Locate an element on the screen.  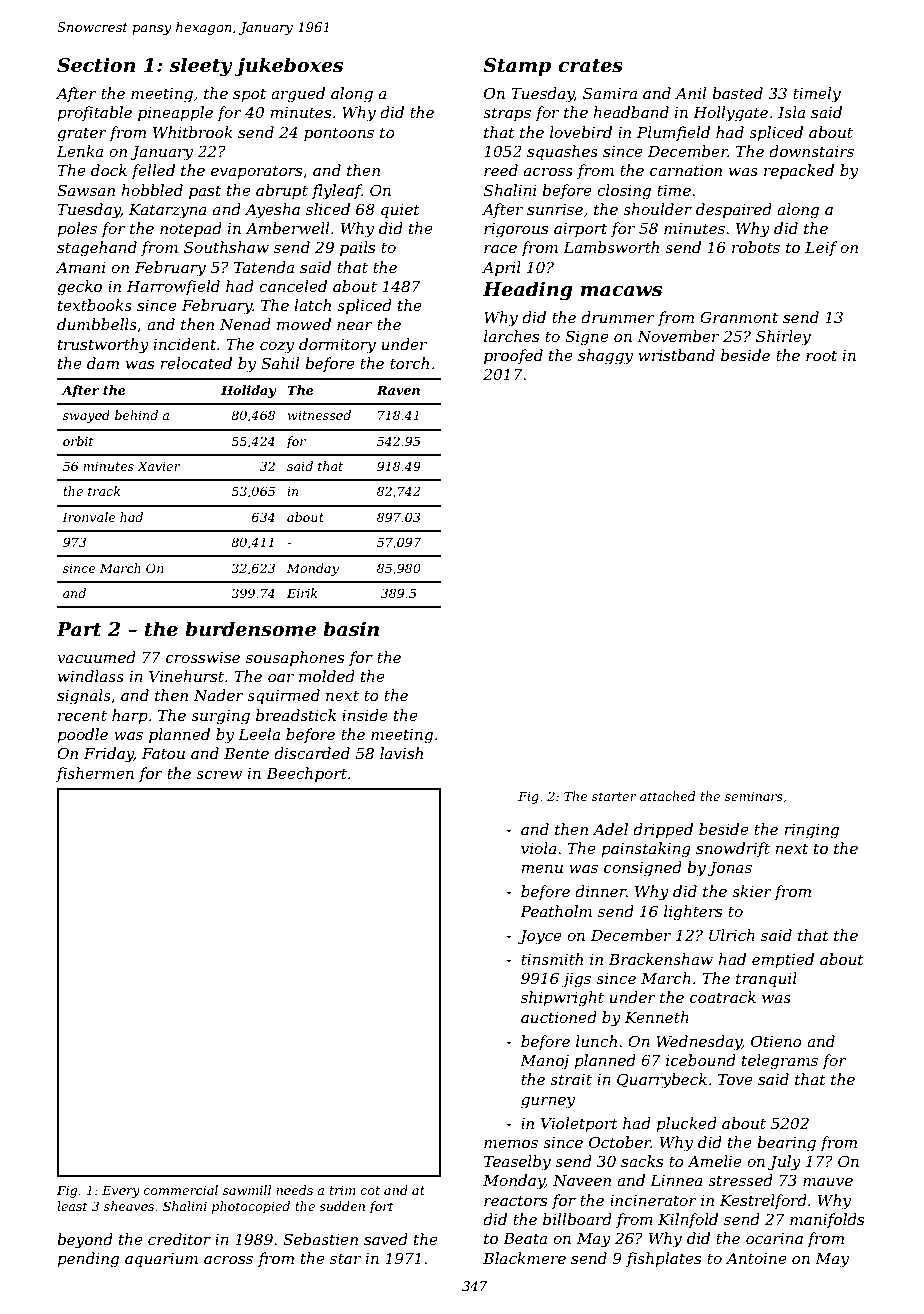
fishplates is located at coordinates (663, 1259).
